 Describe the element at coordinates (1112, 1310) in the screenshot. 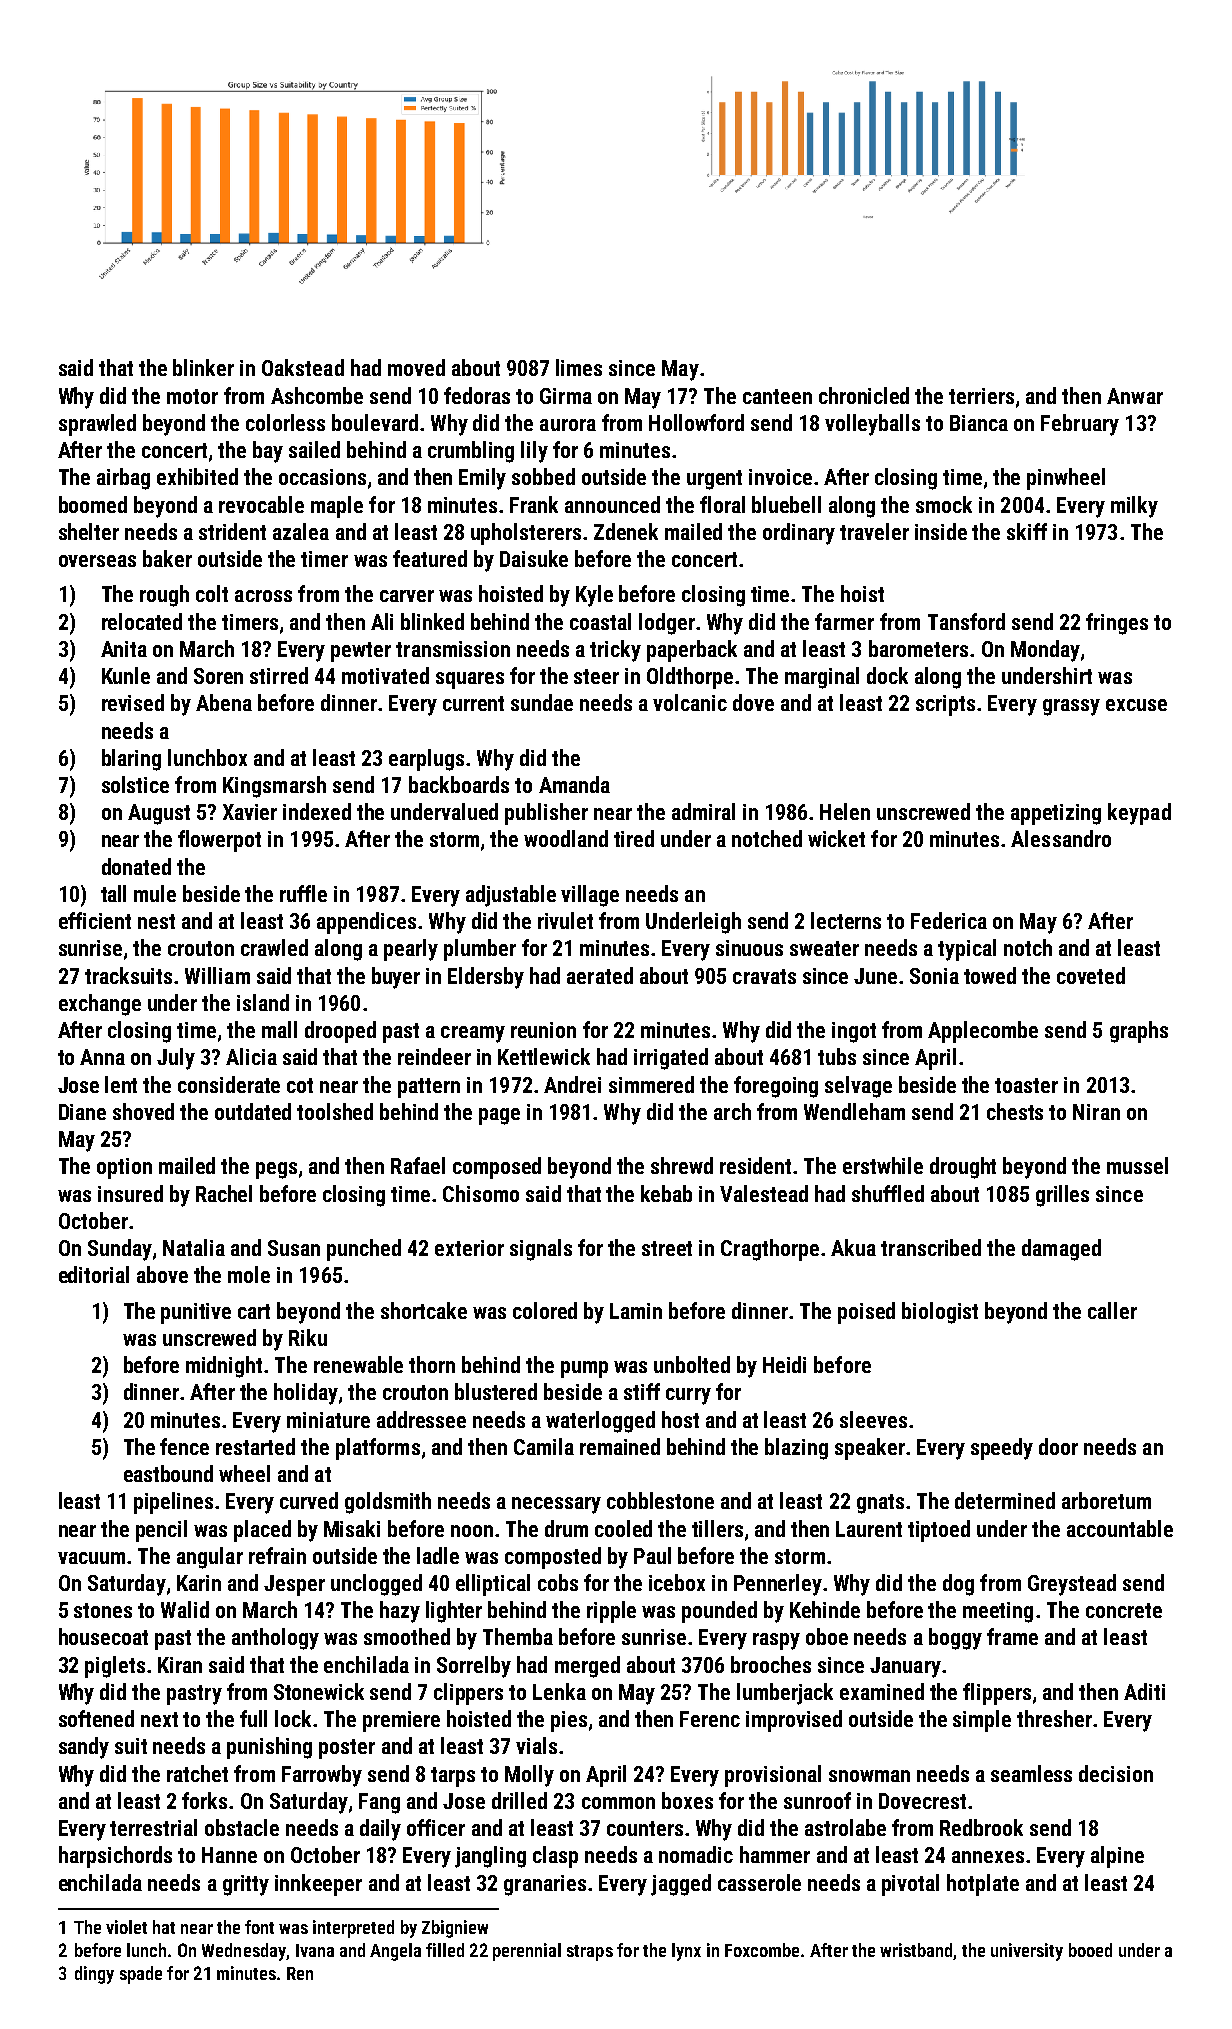

I see `caller` at that location.
